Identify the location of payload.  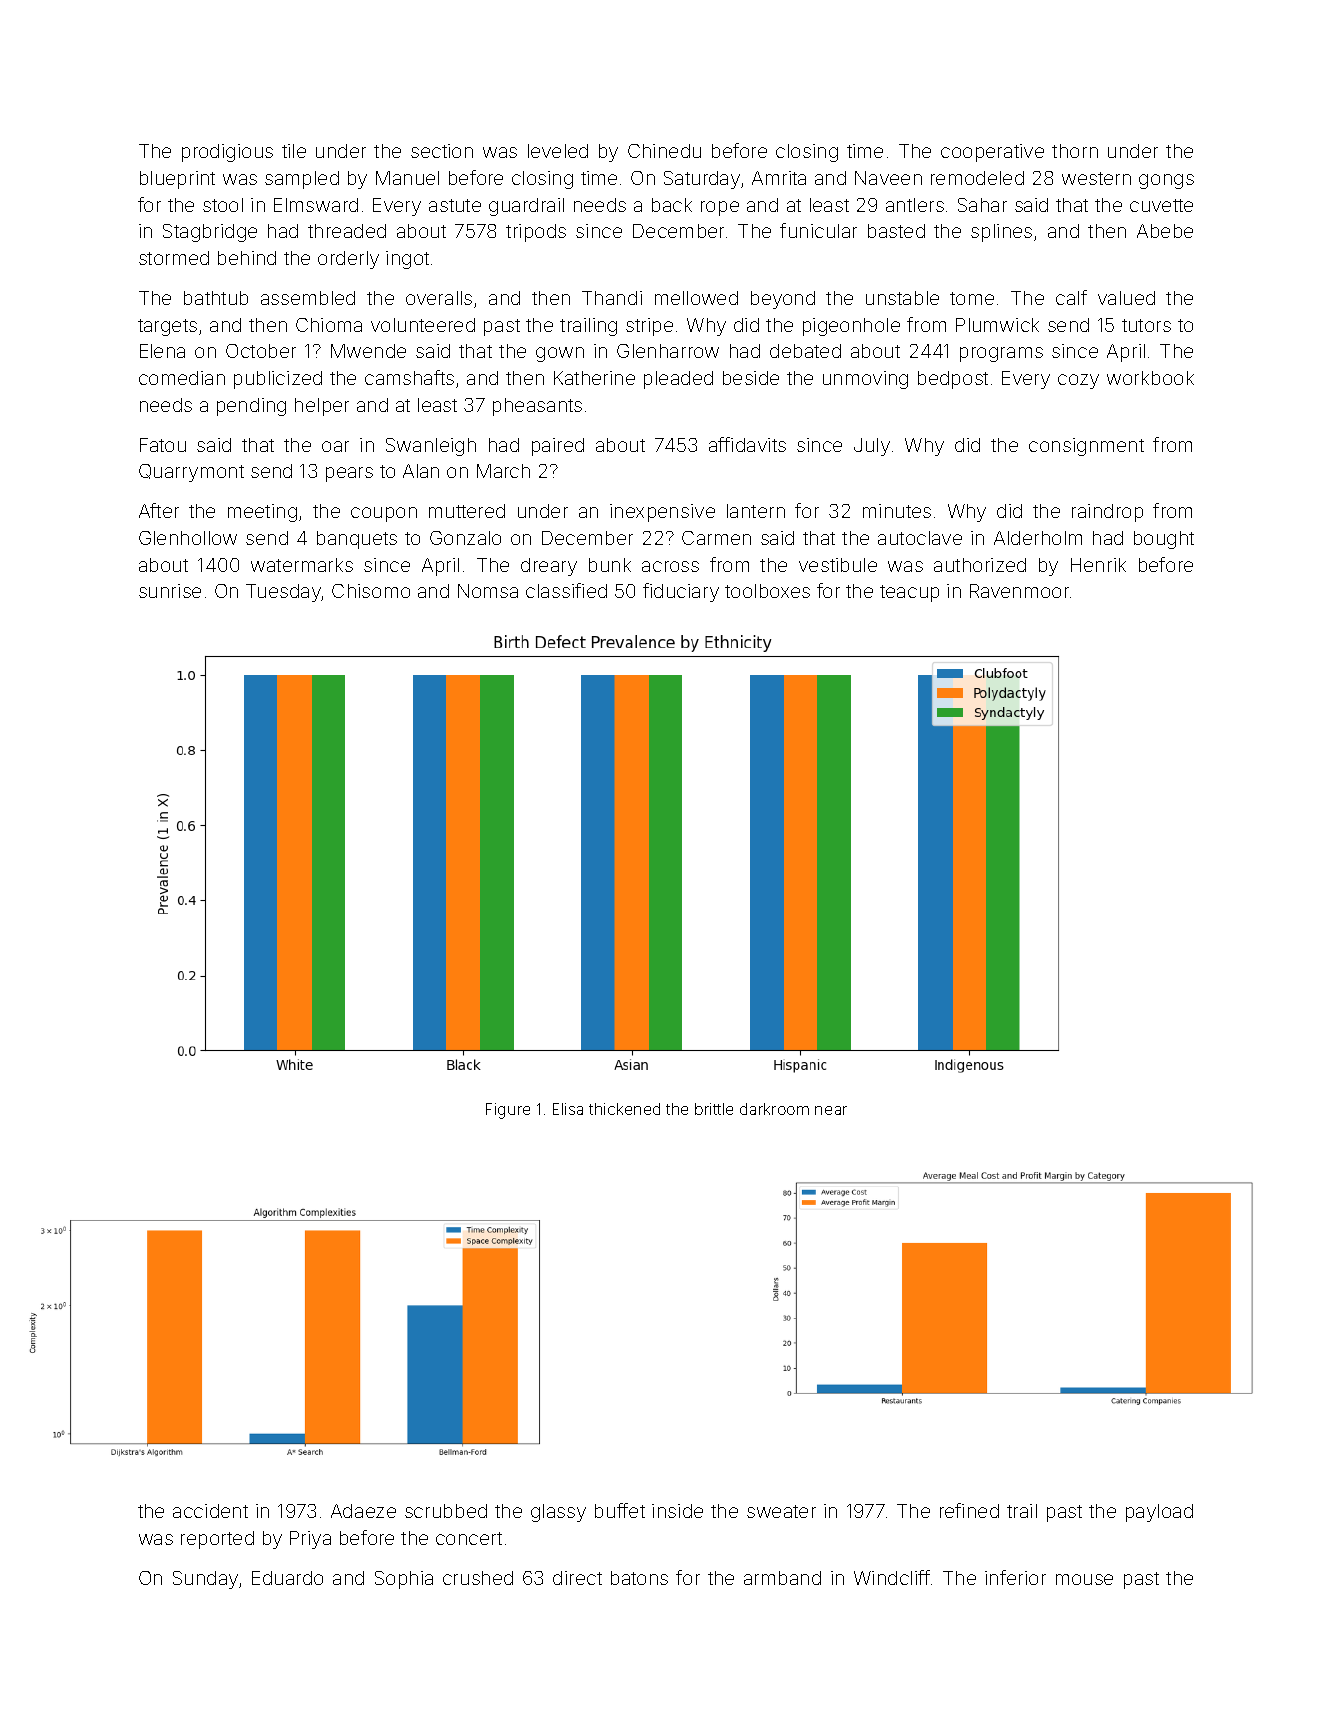
(1159, 1513).
